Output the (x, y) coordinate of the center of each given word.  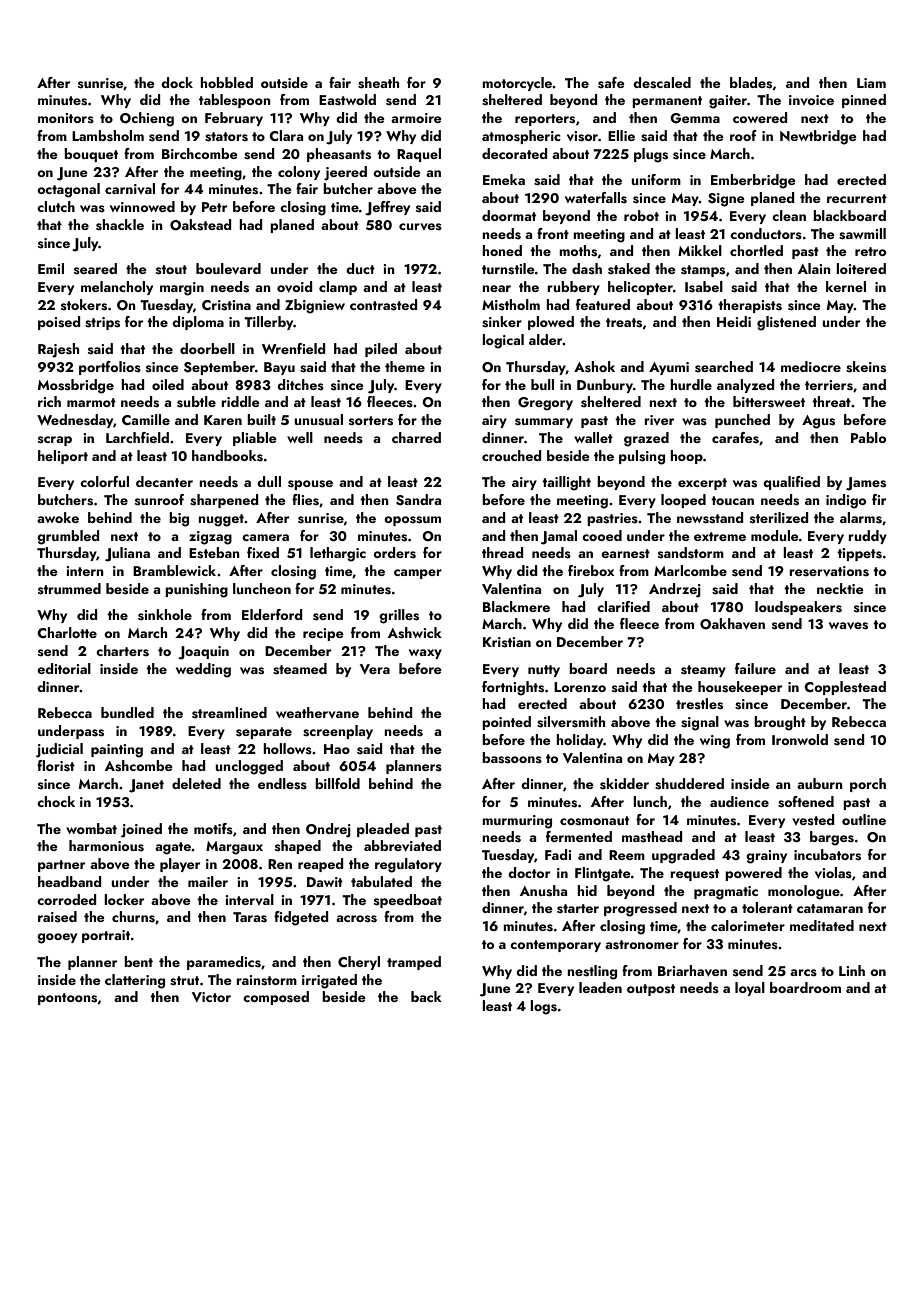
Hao (337, 749)
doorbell (207, 348)
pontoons (67, 999)
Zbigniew (315, 306)
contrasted (383, 305)
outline (864, 819)
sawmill (862, 234)
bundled (127, 712)
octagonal (68, 190)
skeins (866, 367)
